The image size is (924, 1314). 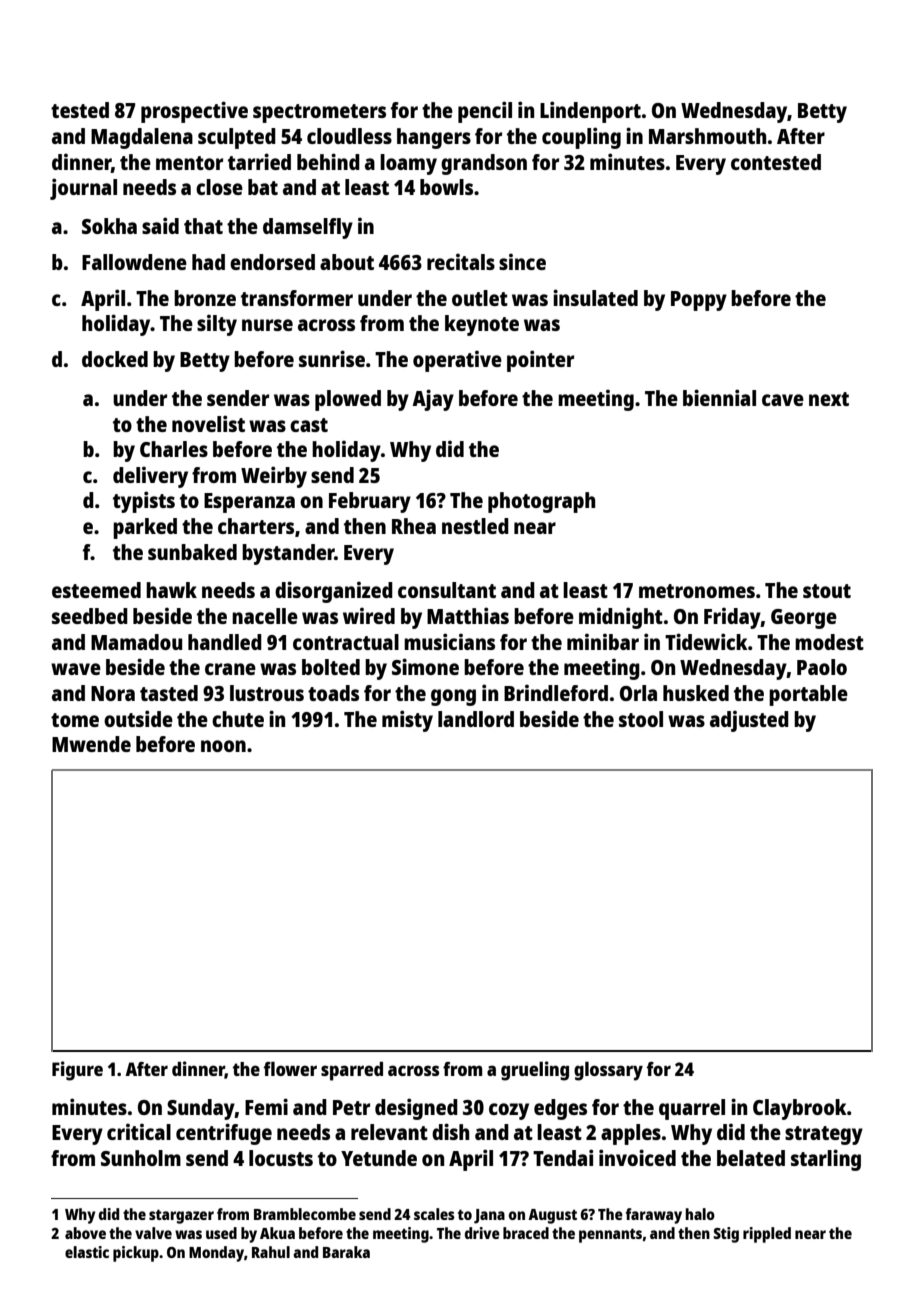 What do you see at coordinates (407, 721) in the image?
I see `misty` at bounding box center [407, 721].
